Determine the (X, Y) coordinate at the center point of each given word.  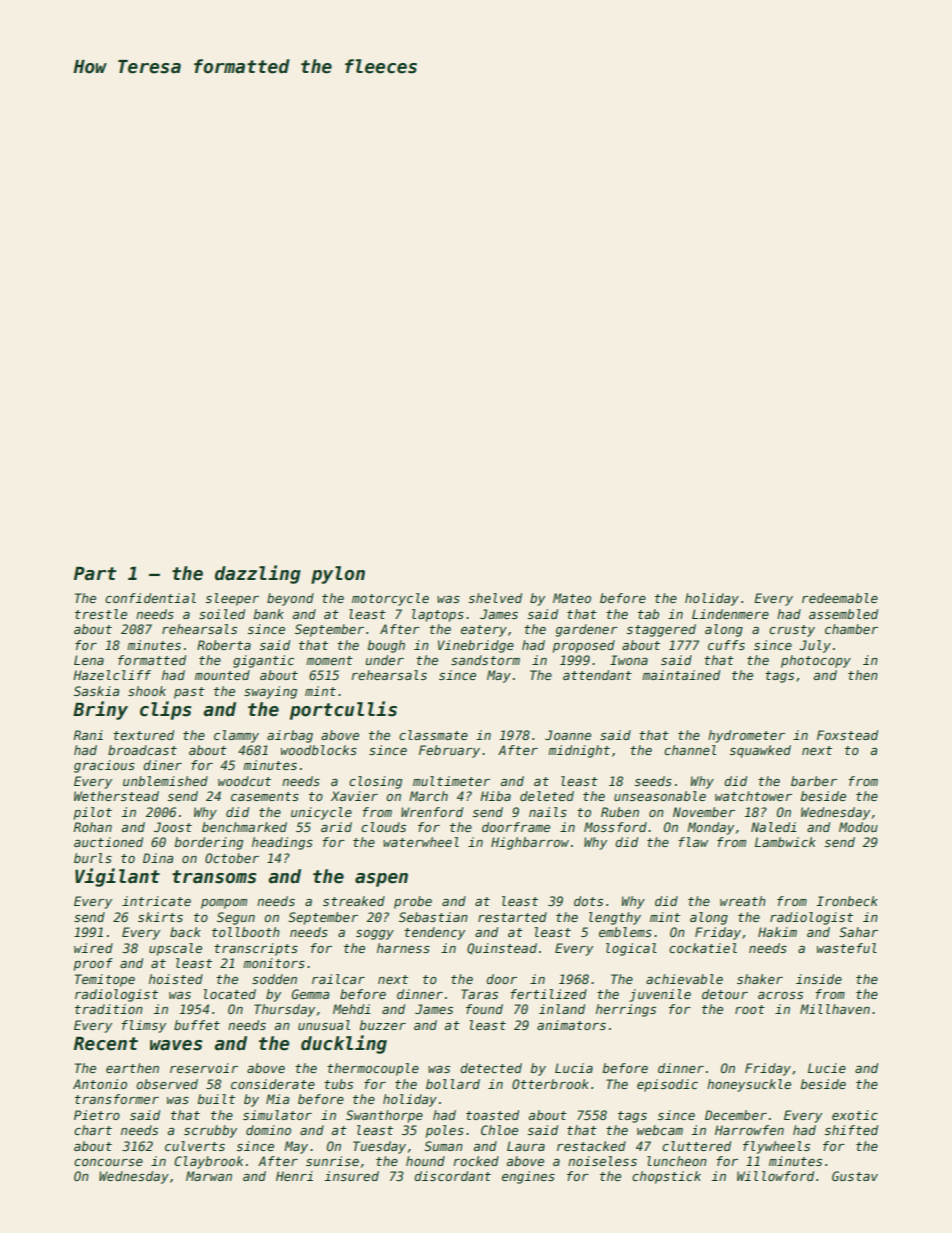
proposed (584, 646)
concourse (108, 1162)
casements (265, 796)
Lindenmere (730, 614)
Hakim (777, 932)
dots (588, 901)
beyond (290, 599)
